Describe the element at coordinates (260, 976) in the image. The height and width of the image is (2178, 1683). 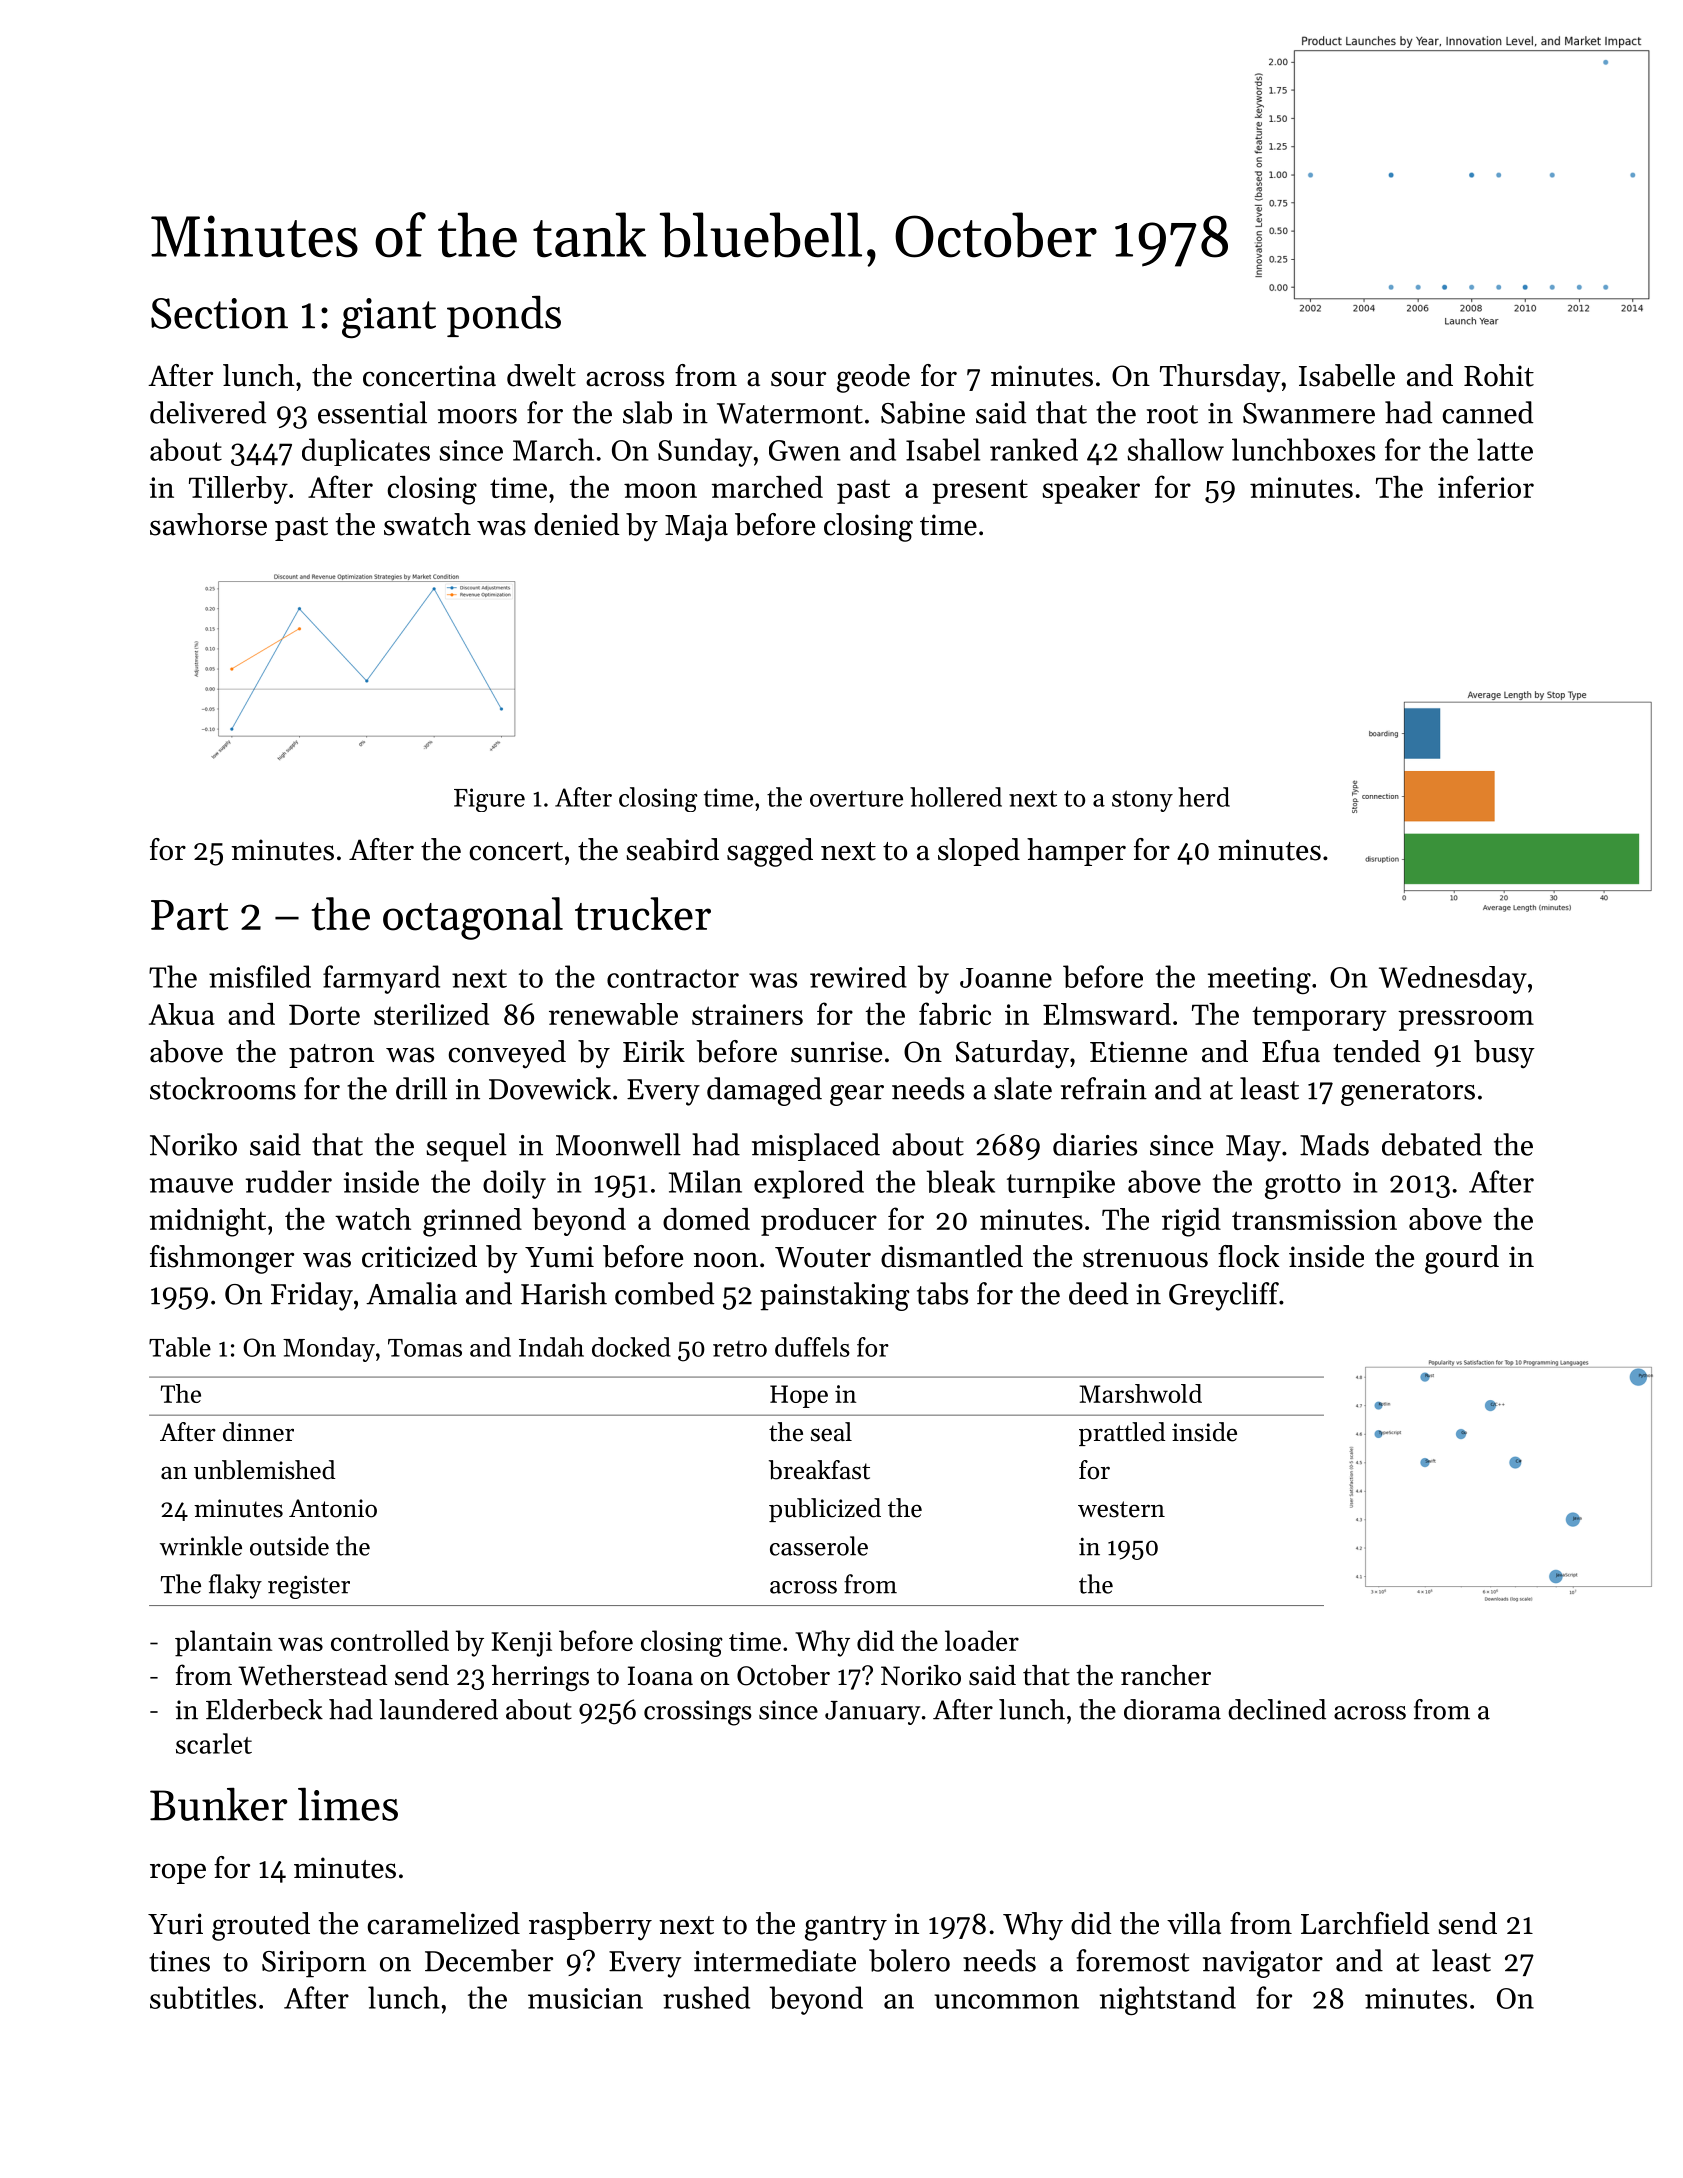
I see `misfiled` at that location.
